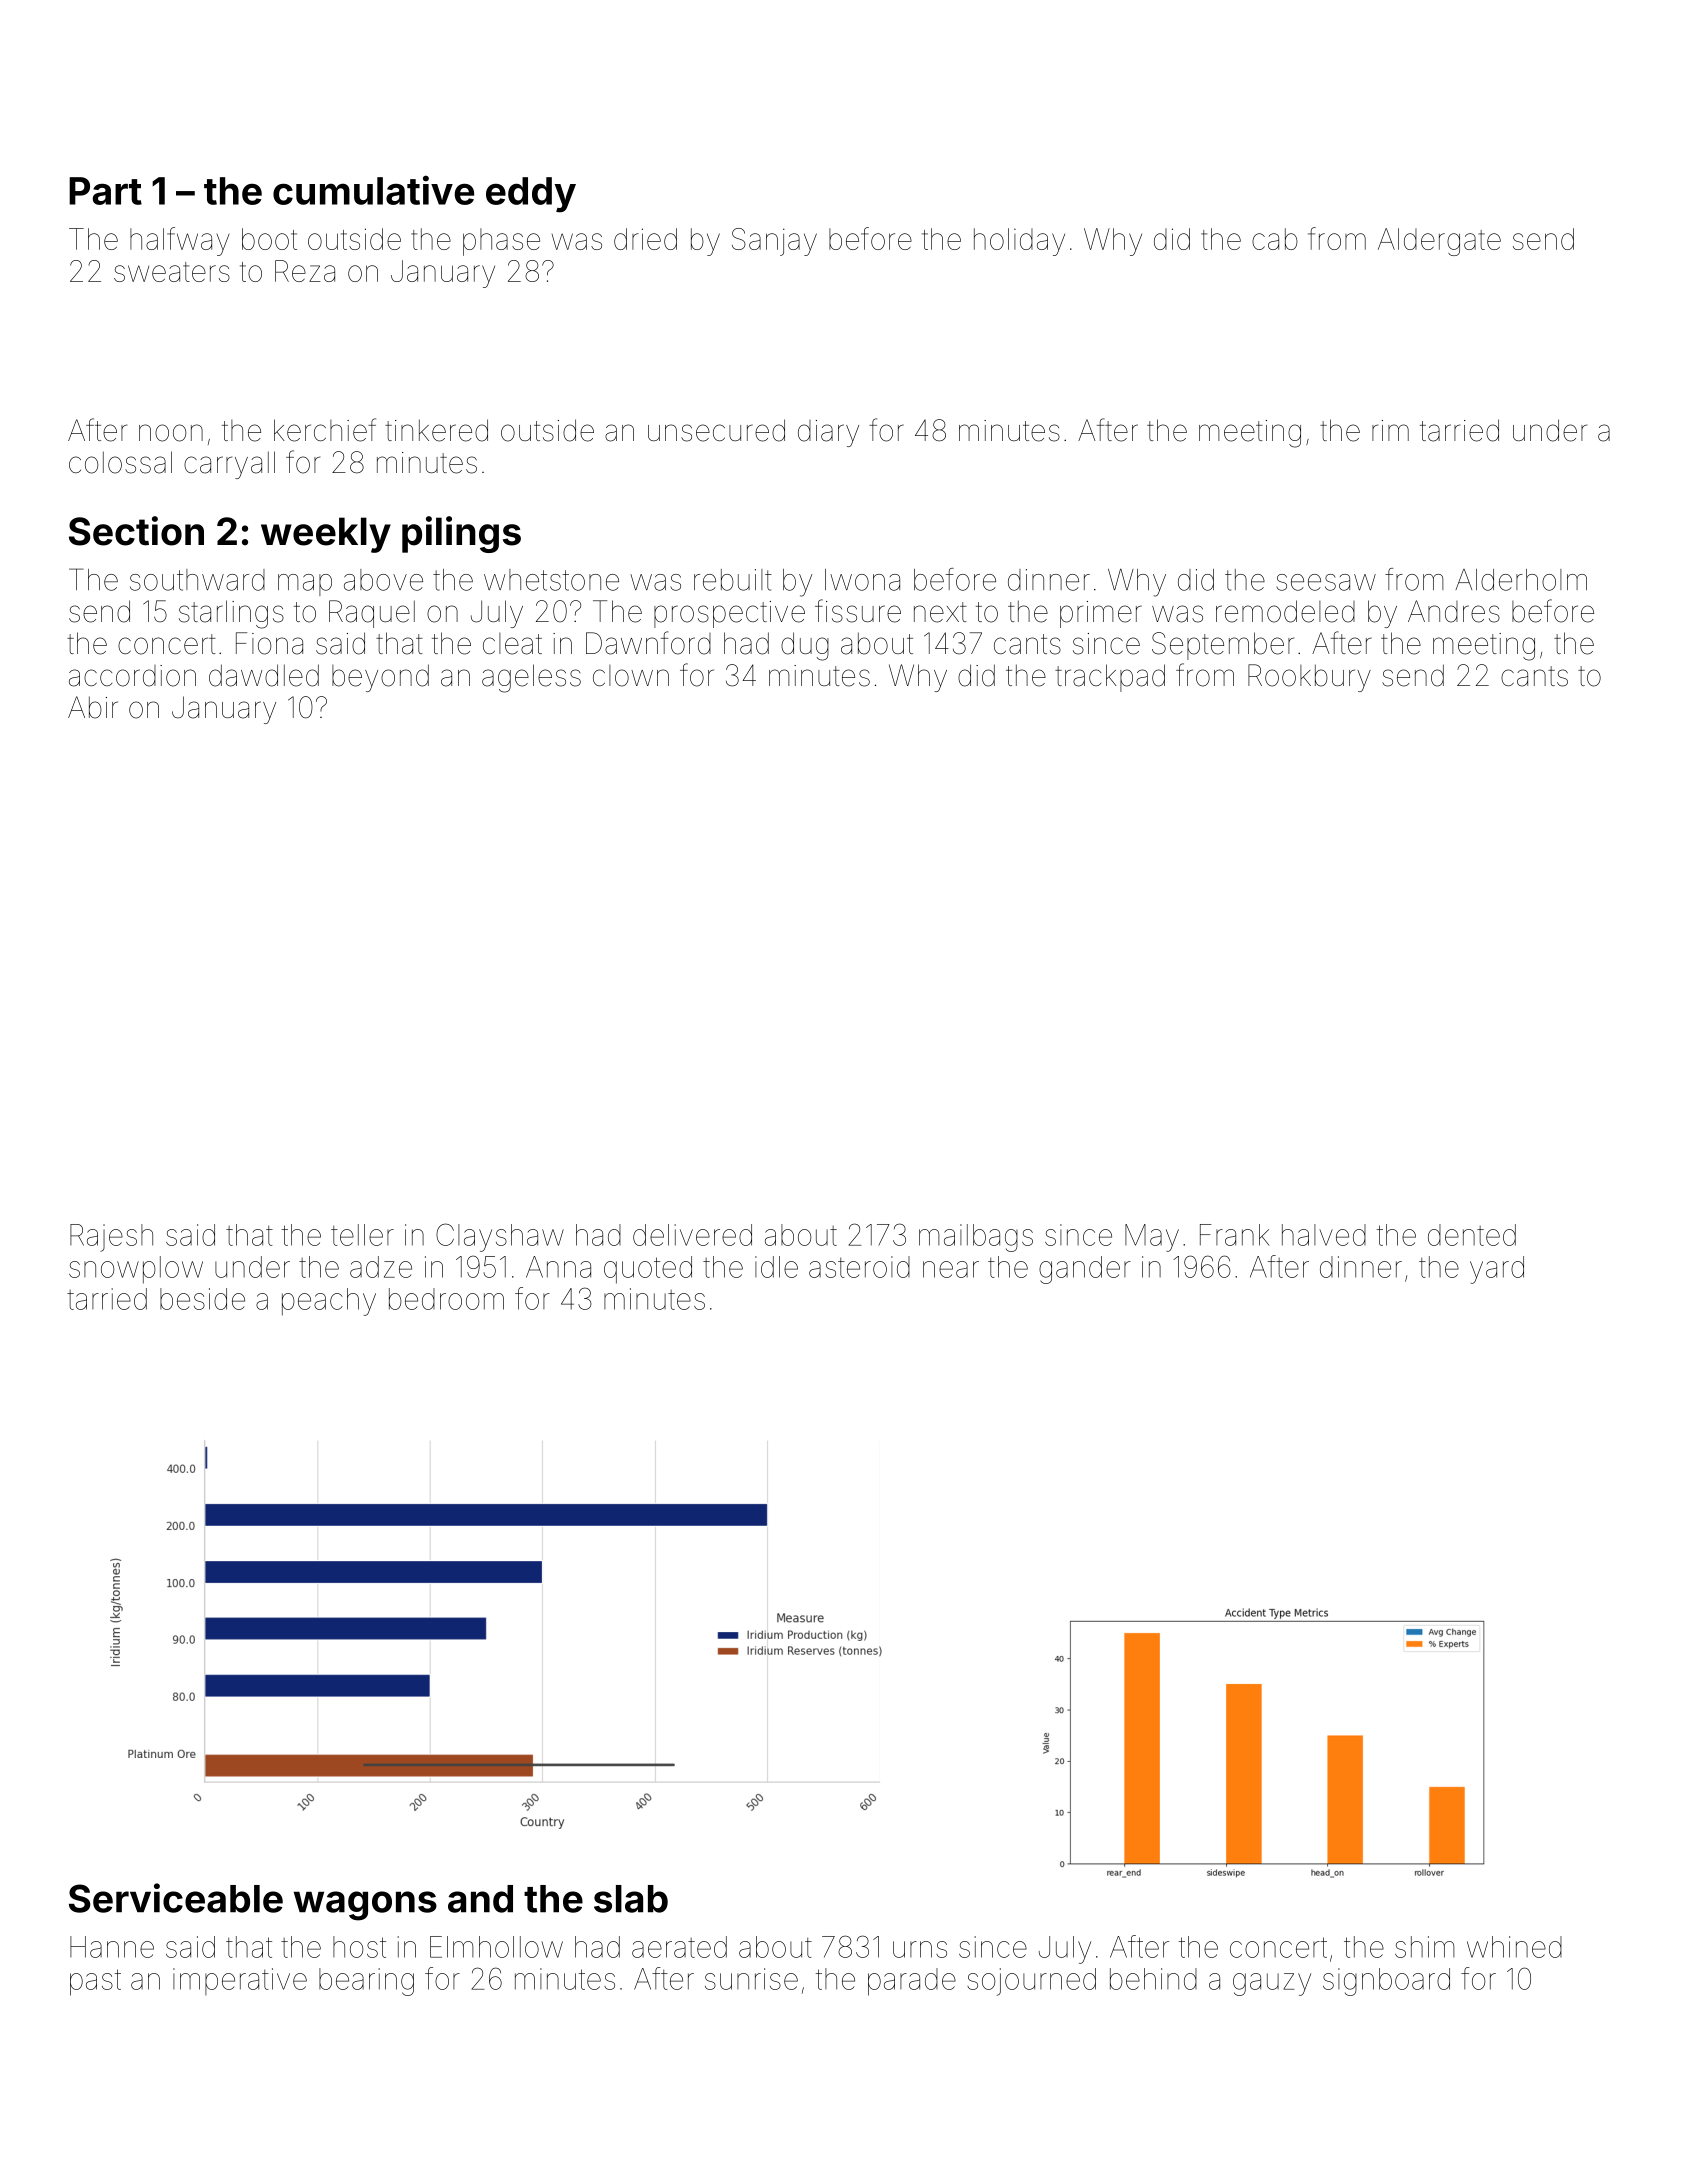 This document has width=1683, height=2178. Describe the element at coordinates (176, 1898) in the document. I see `Serviceable` at that location.
